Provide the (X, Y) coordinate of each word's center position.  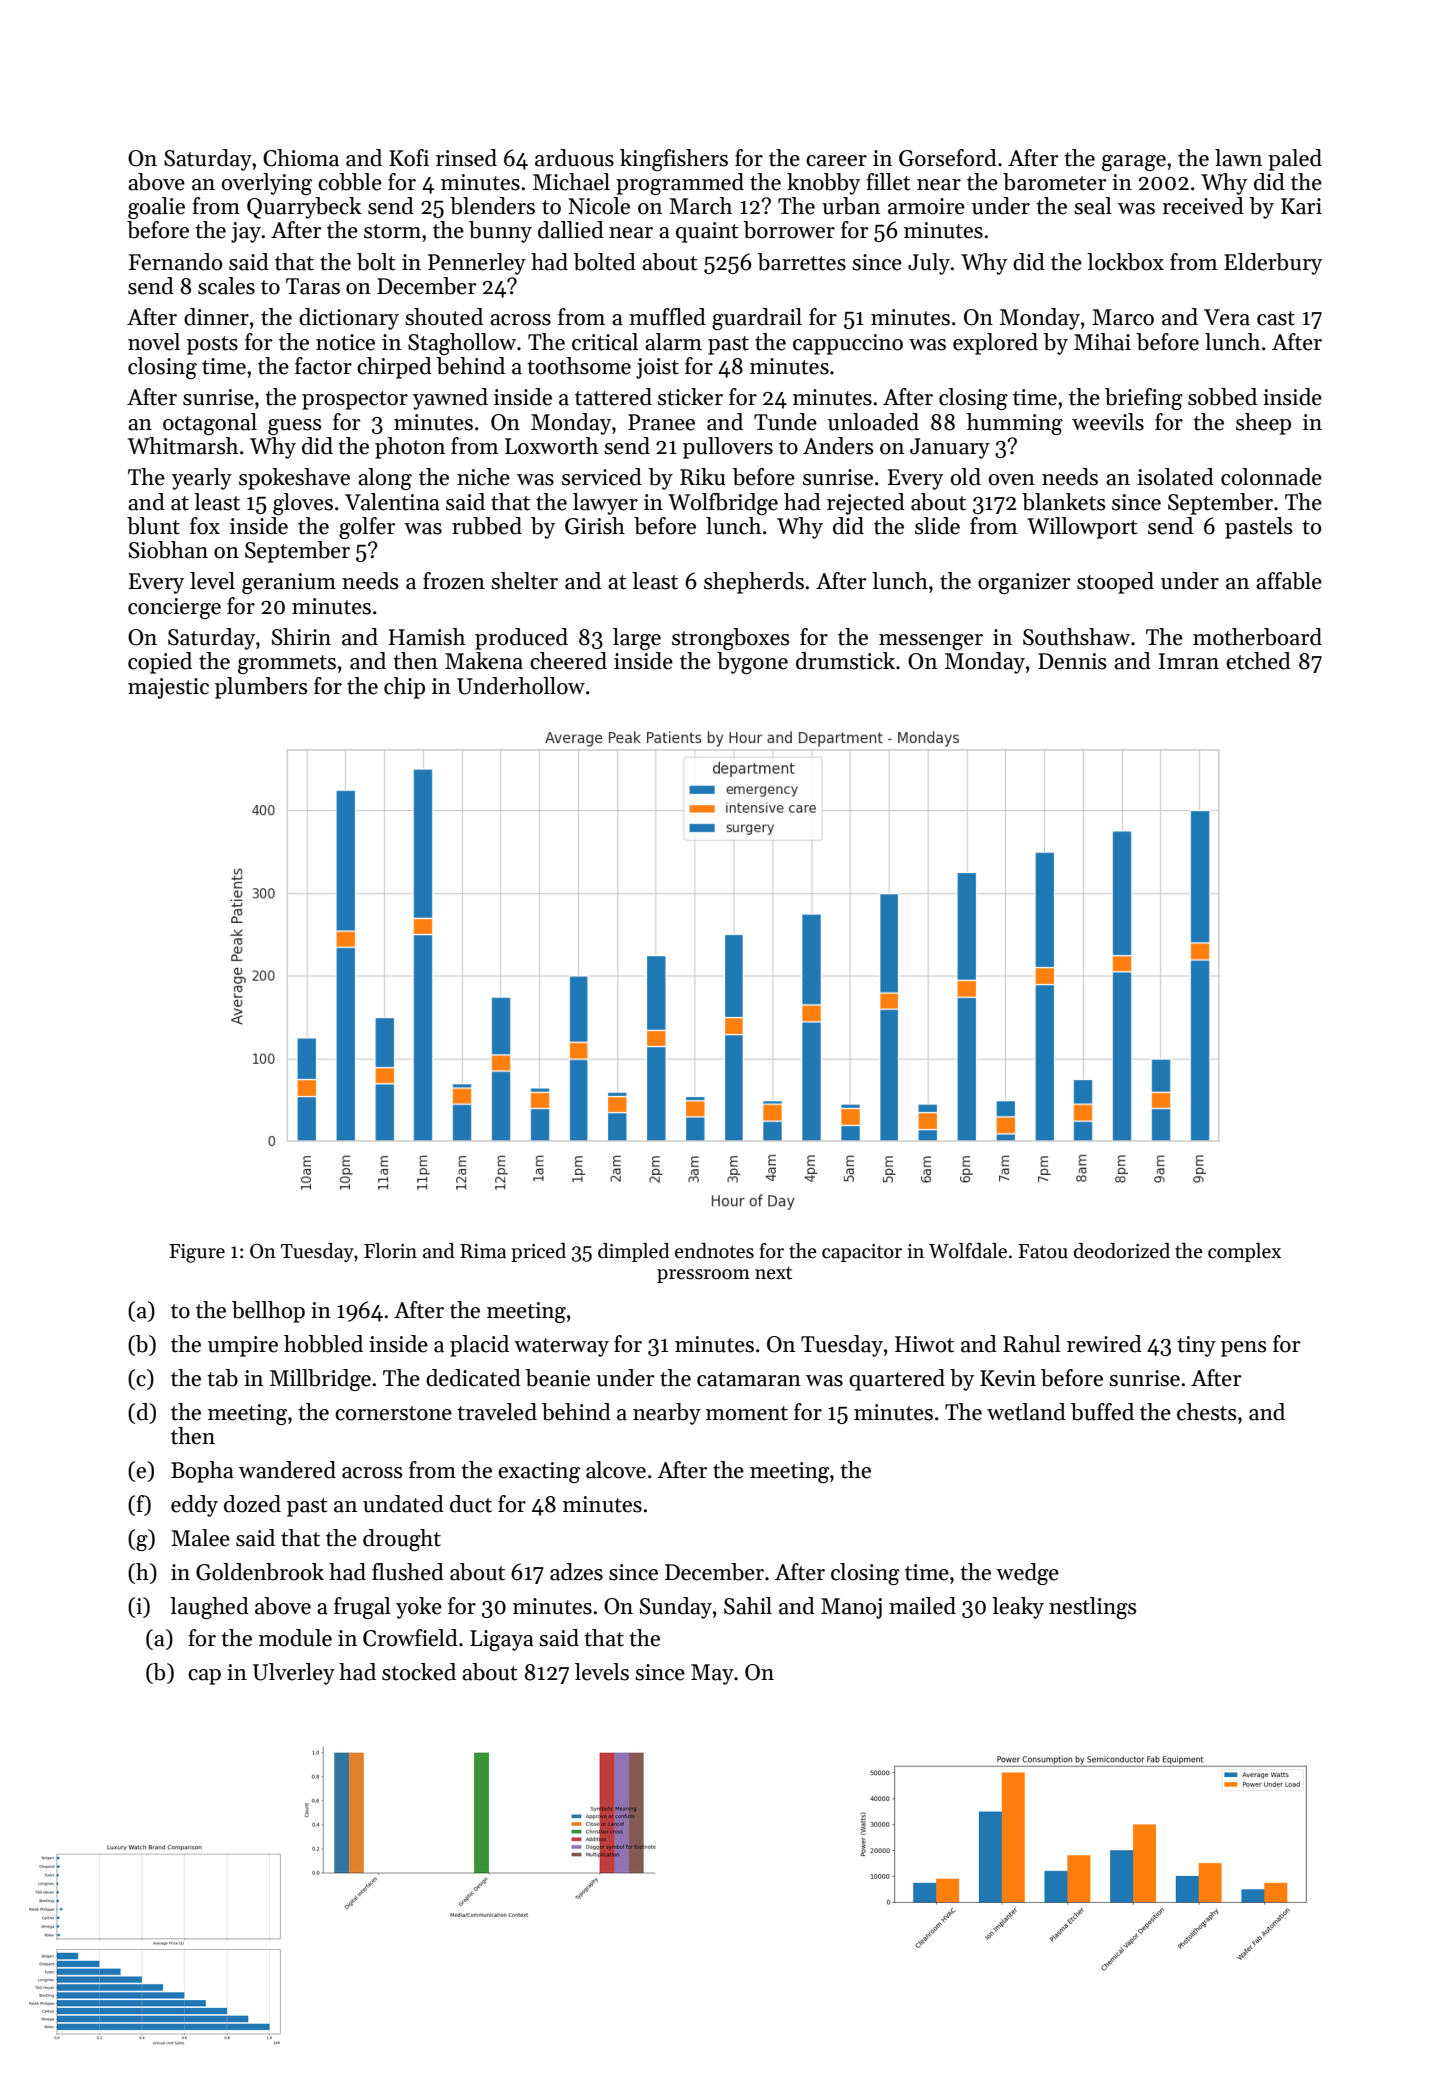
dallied (571, 230)
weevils (1108, 422)
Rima (483, 1251)
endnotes (714, 1251)
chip (404, 688)
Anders (838, 446)
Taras (313, 286)
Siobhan (168, 550)
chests (1206, 1412)
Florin (390, 1251)
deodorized (1122, 1251)
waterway (561, 1347)
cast (1276, 318)
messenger (931, 642)
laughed (209, 1608)
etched (1258, 661)
